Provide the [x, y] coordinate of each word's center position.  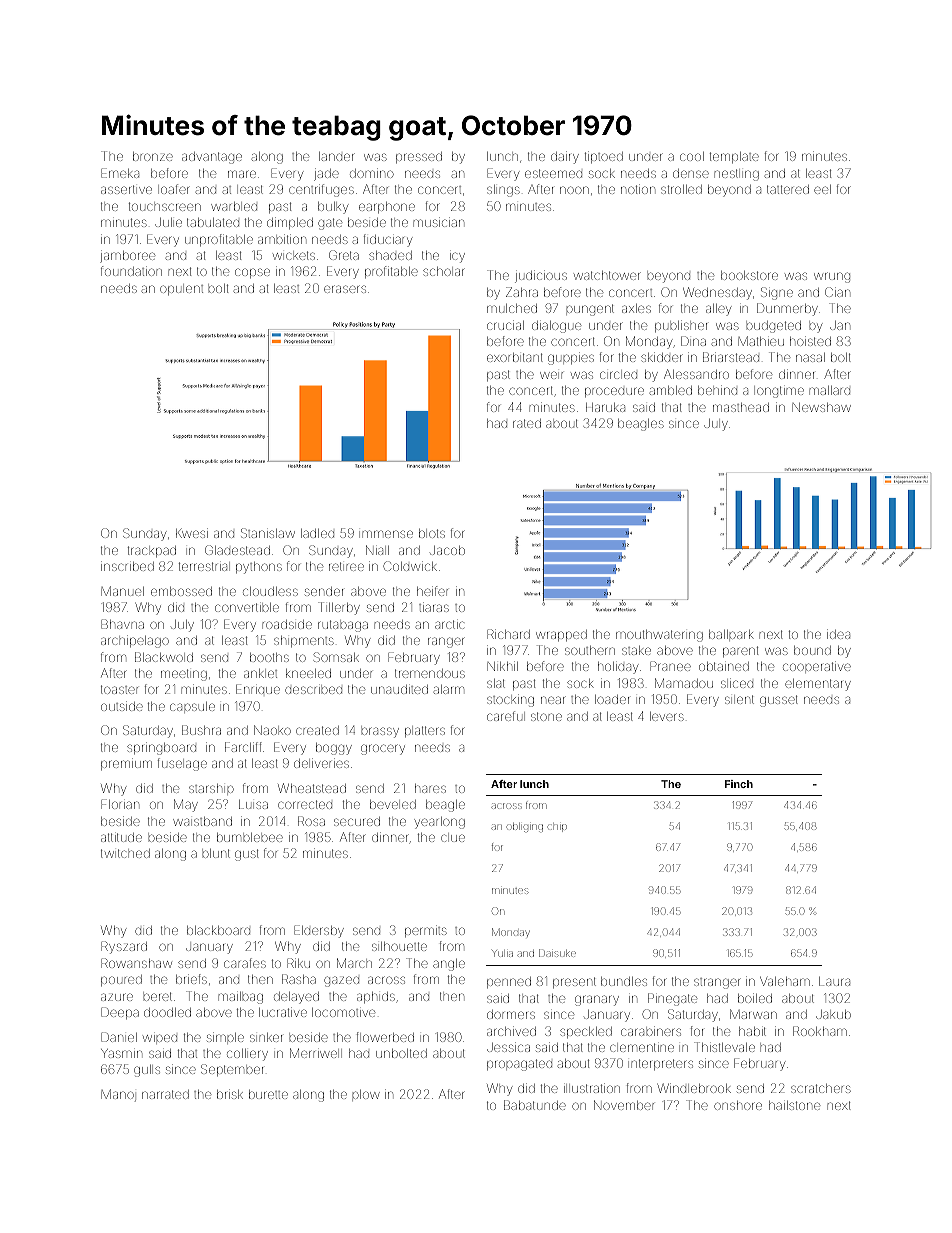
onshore [738, 1105]
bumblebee [250, 837]
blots [432, 533]
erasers [345, 289]
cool [692, 156]
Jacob [447, 550]
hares [430, 788]
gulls [147, 1071]
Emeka [120, 173]
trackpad [152, 551]
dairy [565, 157]
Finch [739, 784]
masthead [741, 407]
